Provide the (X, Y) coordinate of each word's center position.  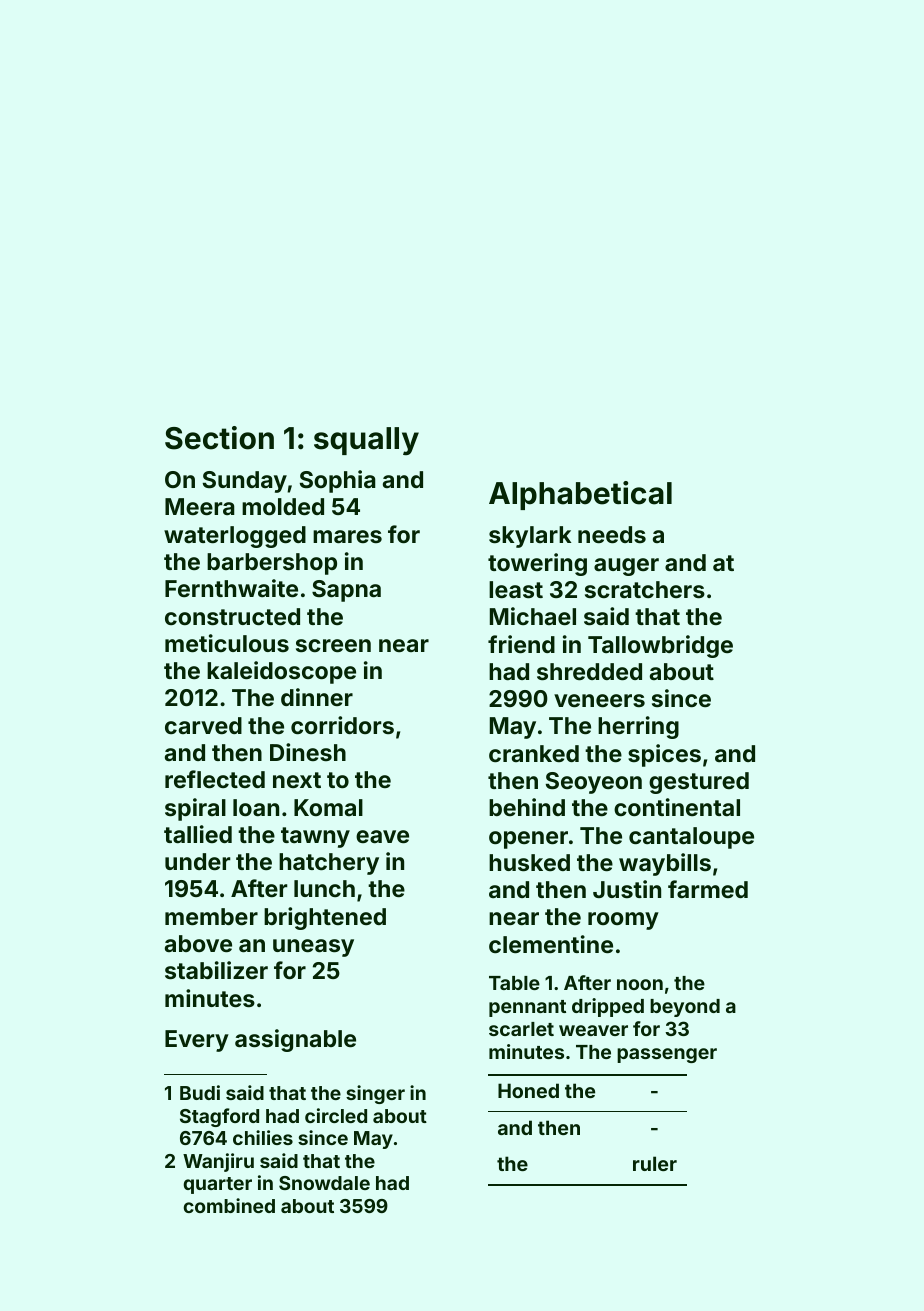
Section (219, 438)
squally (366, 441)
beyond (685, 1008)
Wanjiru (218, 1162)
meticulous (227, 643)
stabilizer (216, 970)
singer (375, 1094)
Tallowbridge (660, 646)
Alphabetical (580, 495)
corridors (342, 725)
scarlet (521, 1029)
